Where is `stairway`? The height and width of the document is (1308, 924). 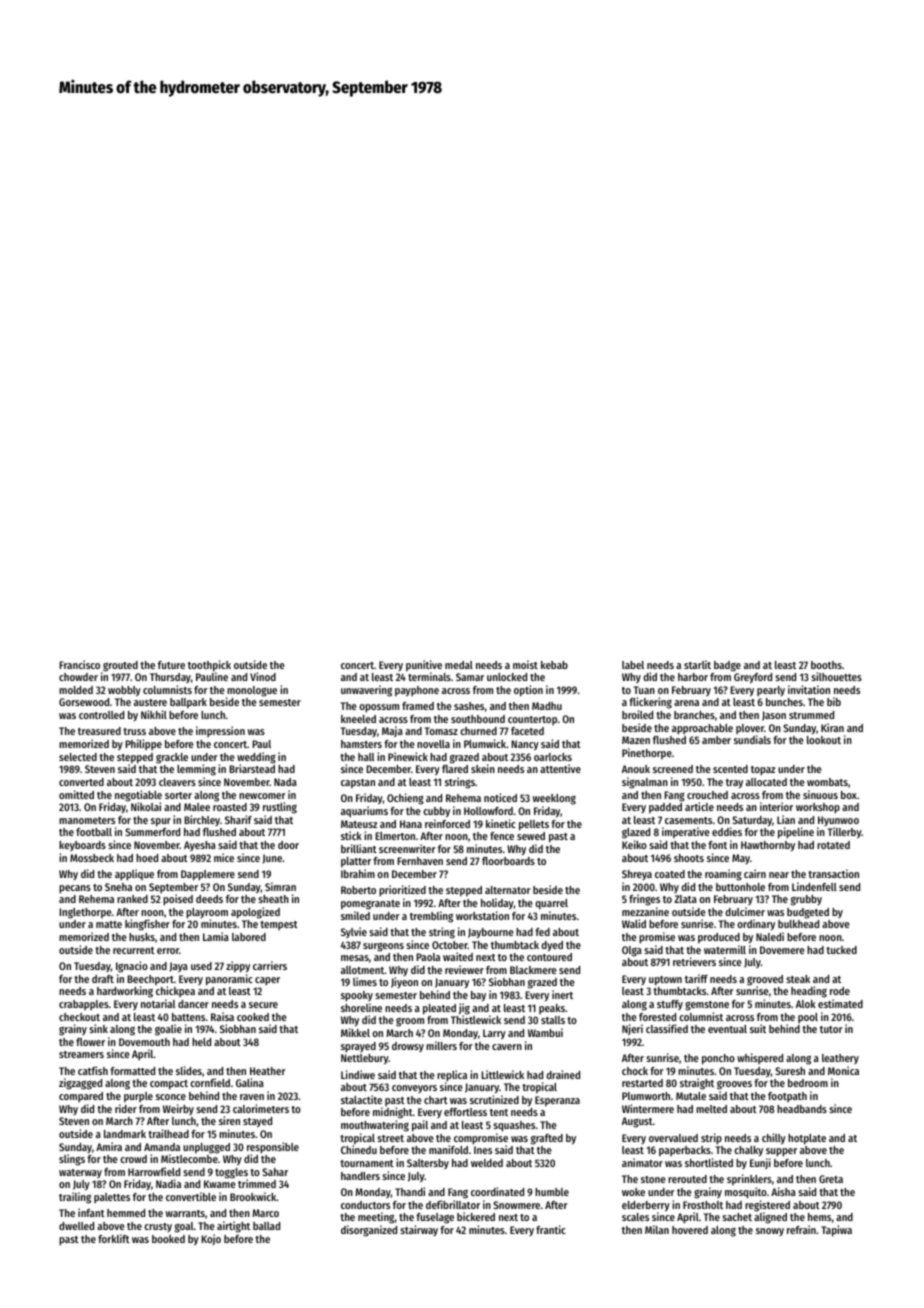 stairway is located at coordinates (419, 1230).
